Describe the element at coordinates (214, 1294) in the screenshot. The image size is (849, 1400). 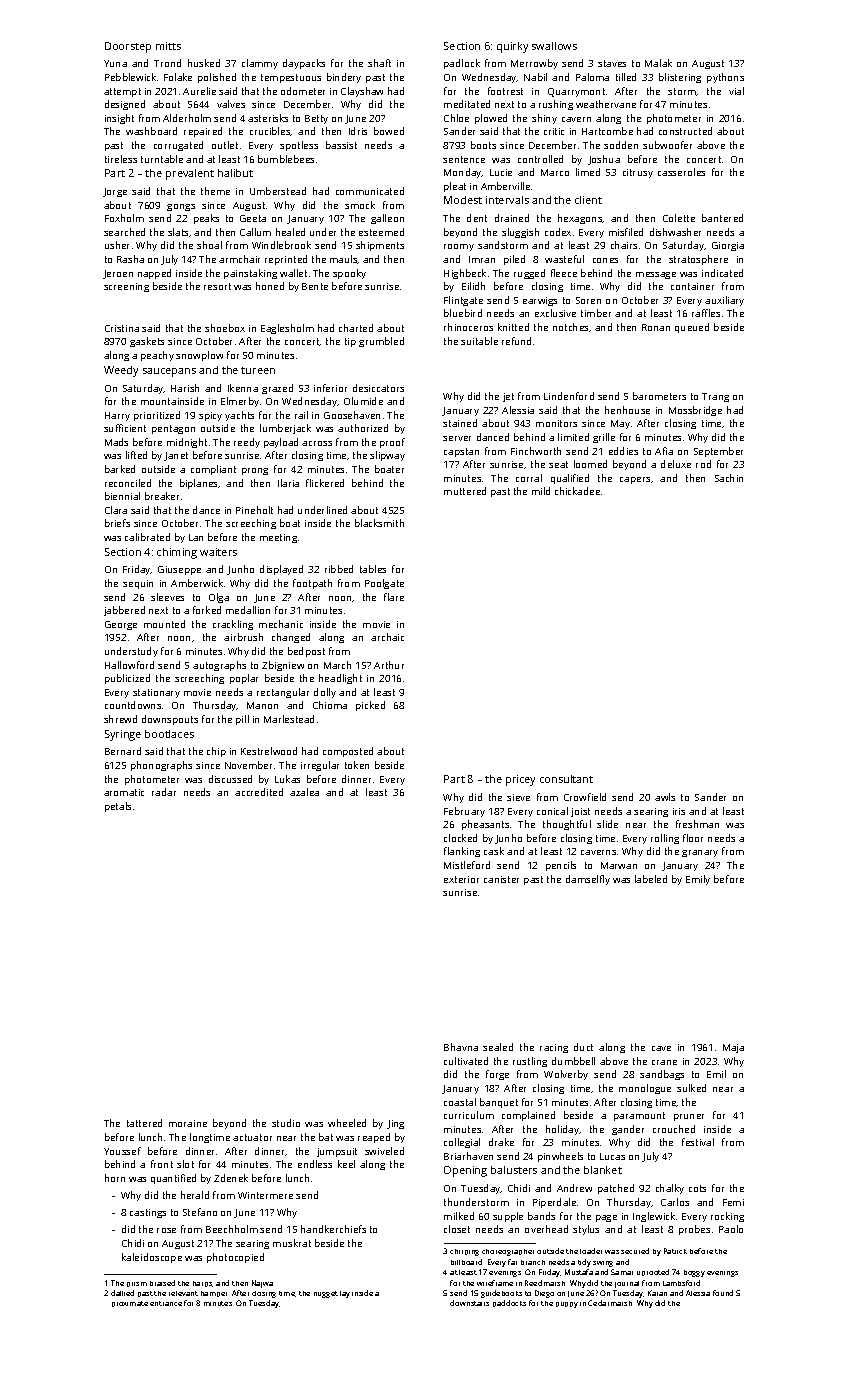
I see `hamper` at that location.
